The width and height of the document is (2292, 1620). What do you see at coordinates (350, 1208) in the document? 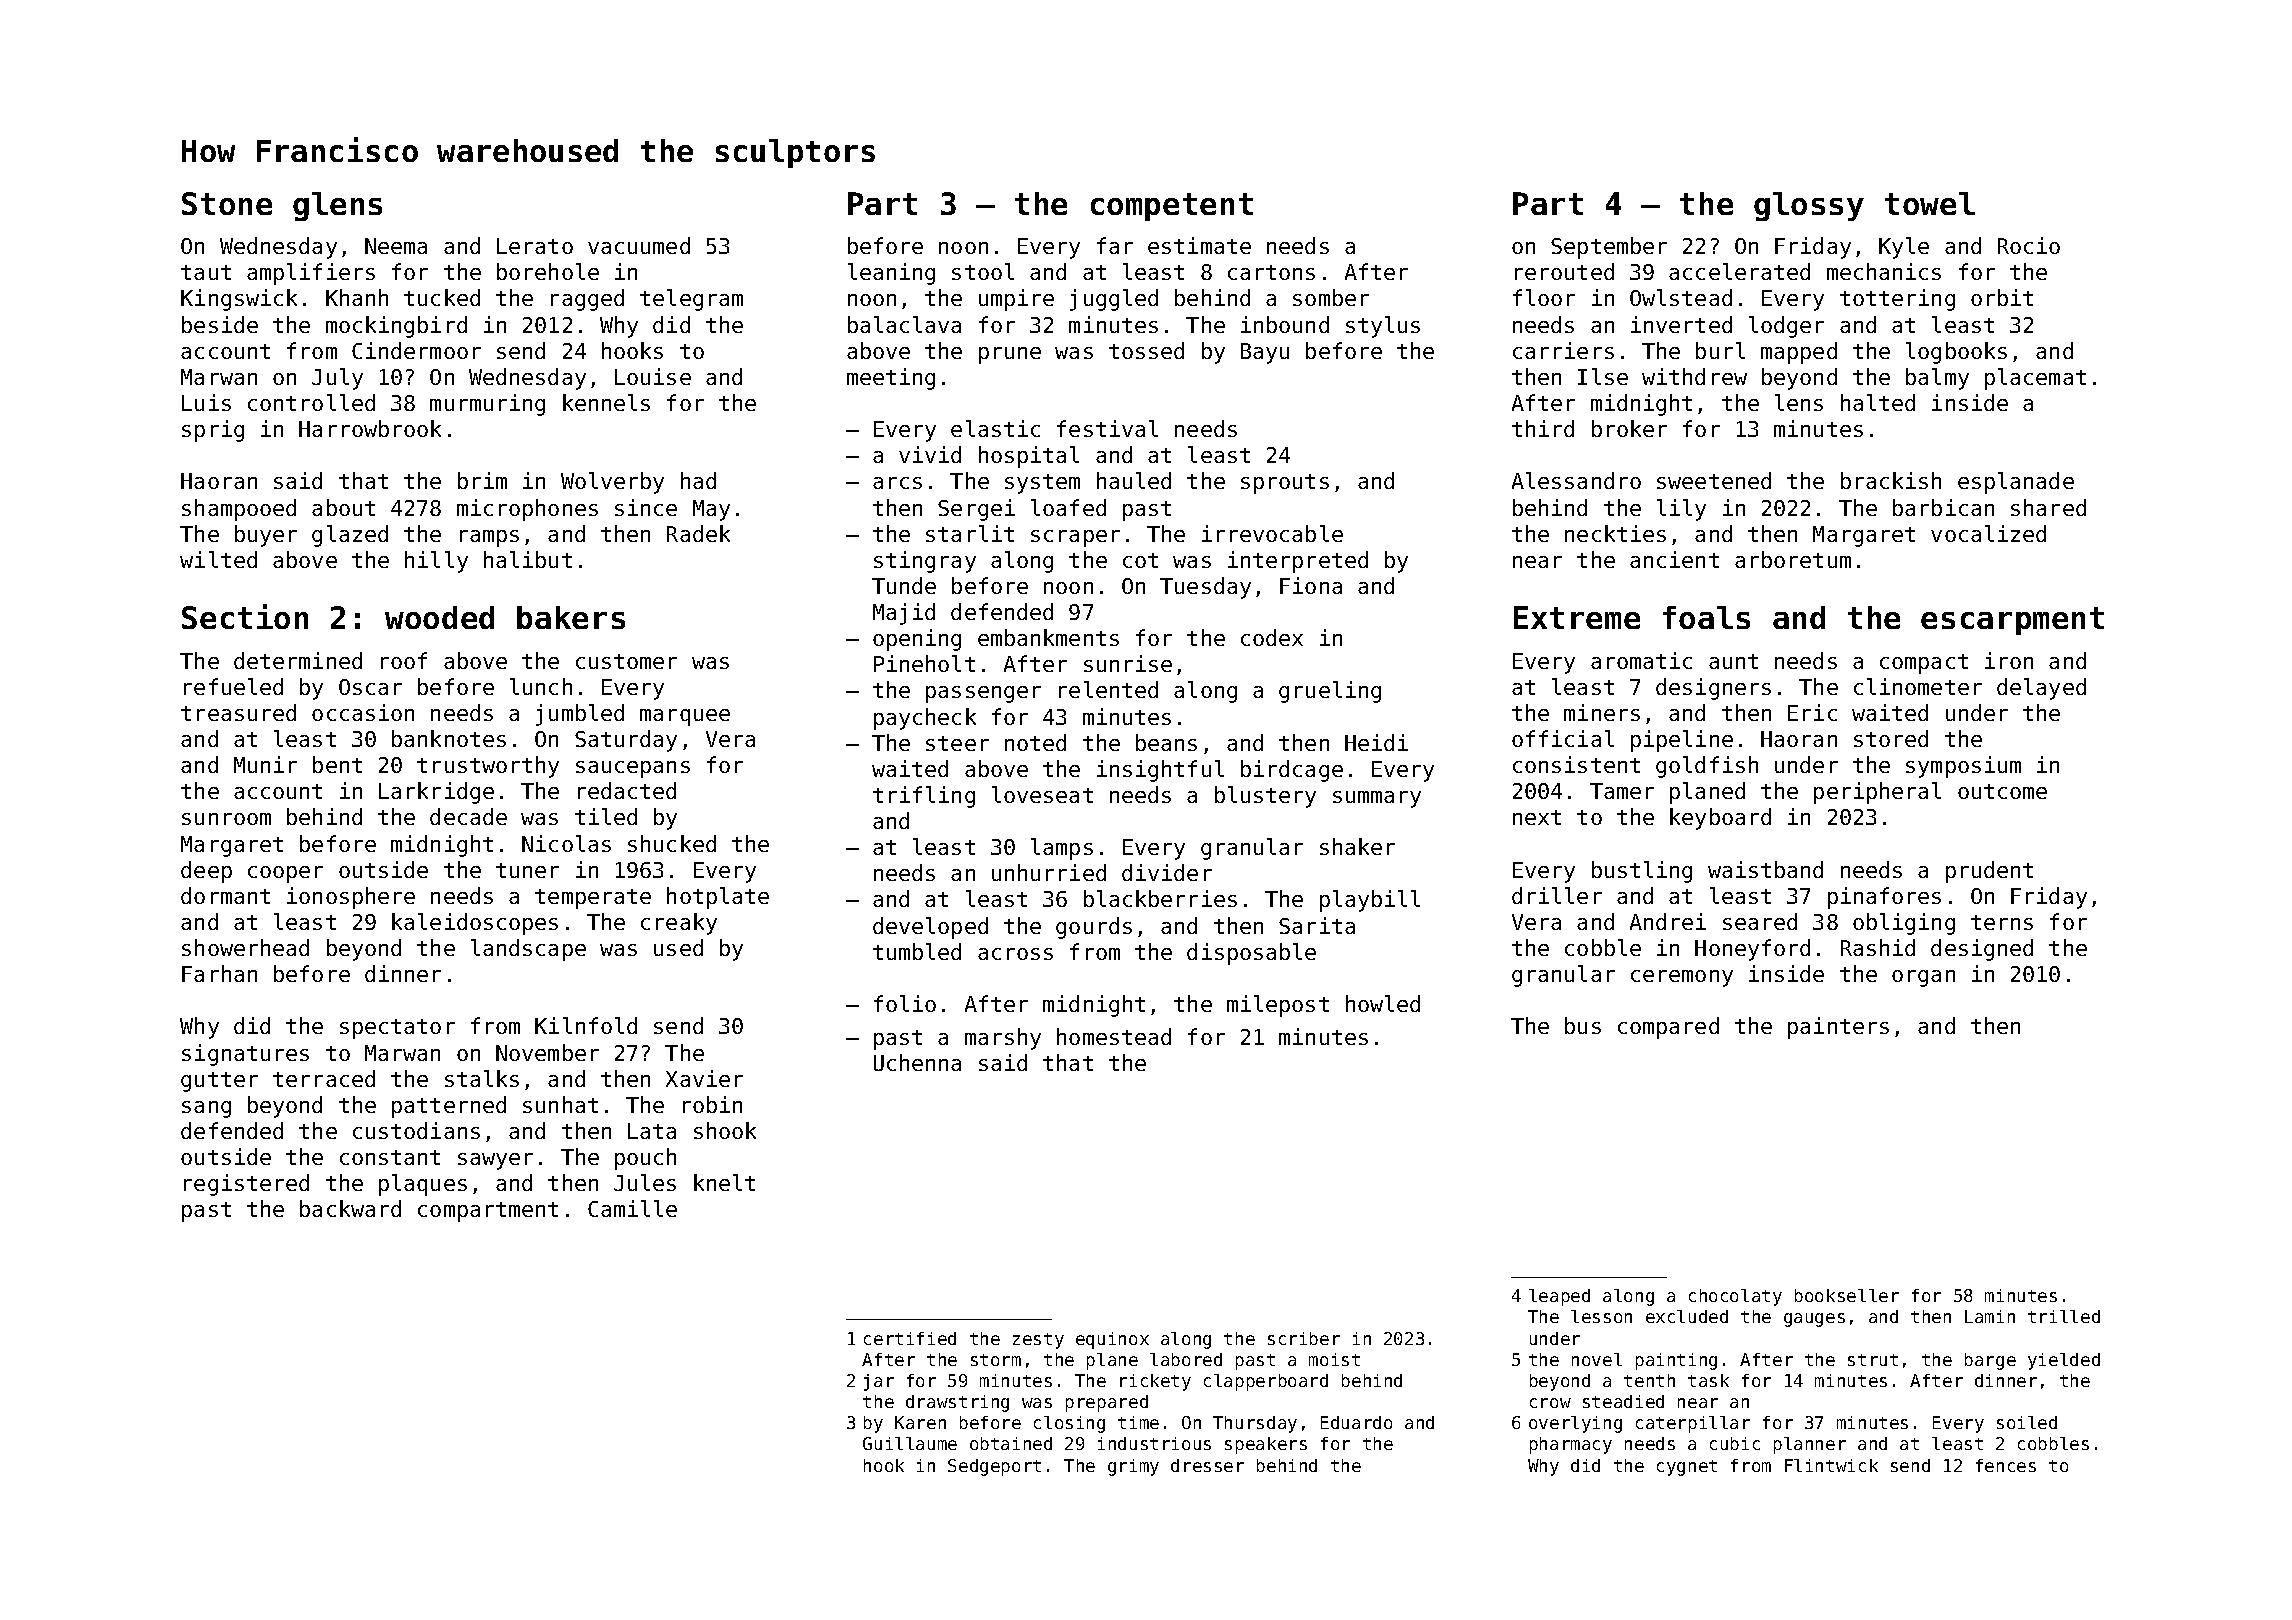
I see `backward` at bounding box center [350, 1208].
